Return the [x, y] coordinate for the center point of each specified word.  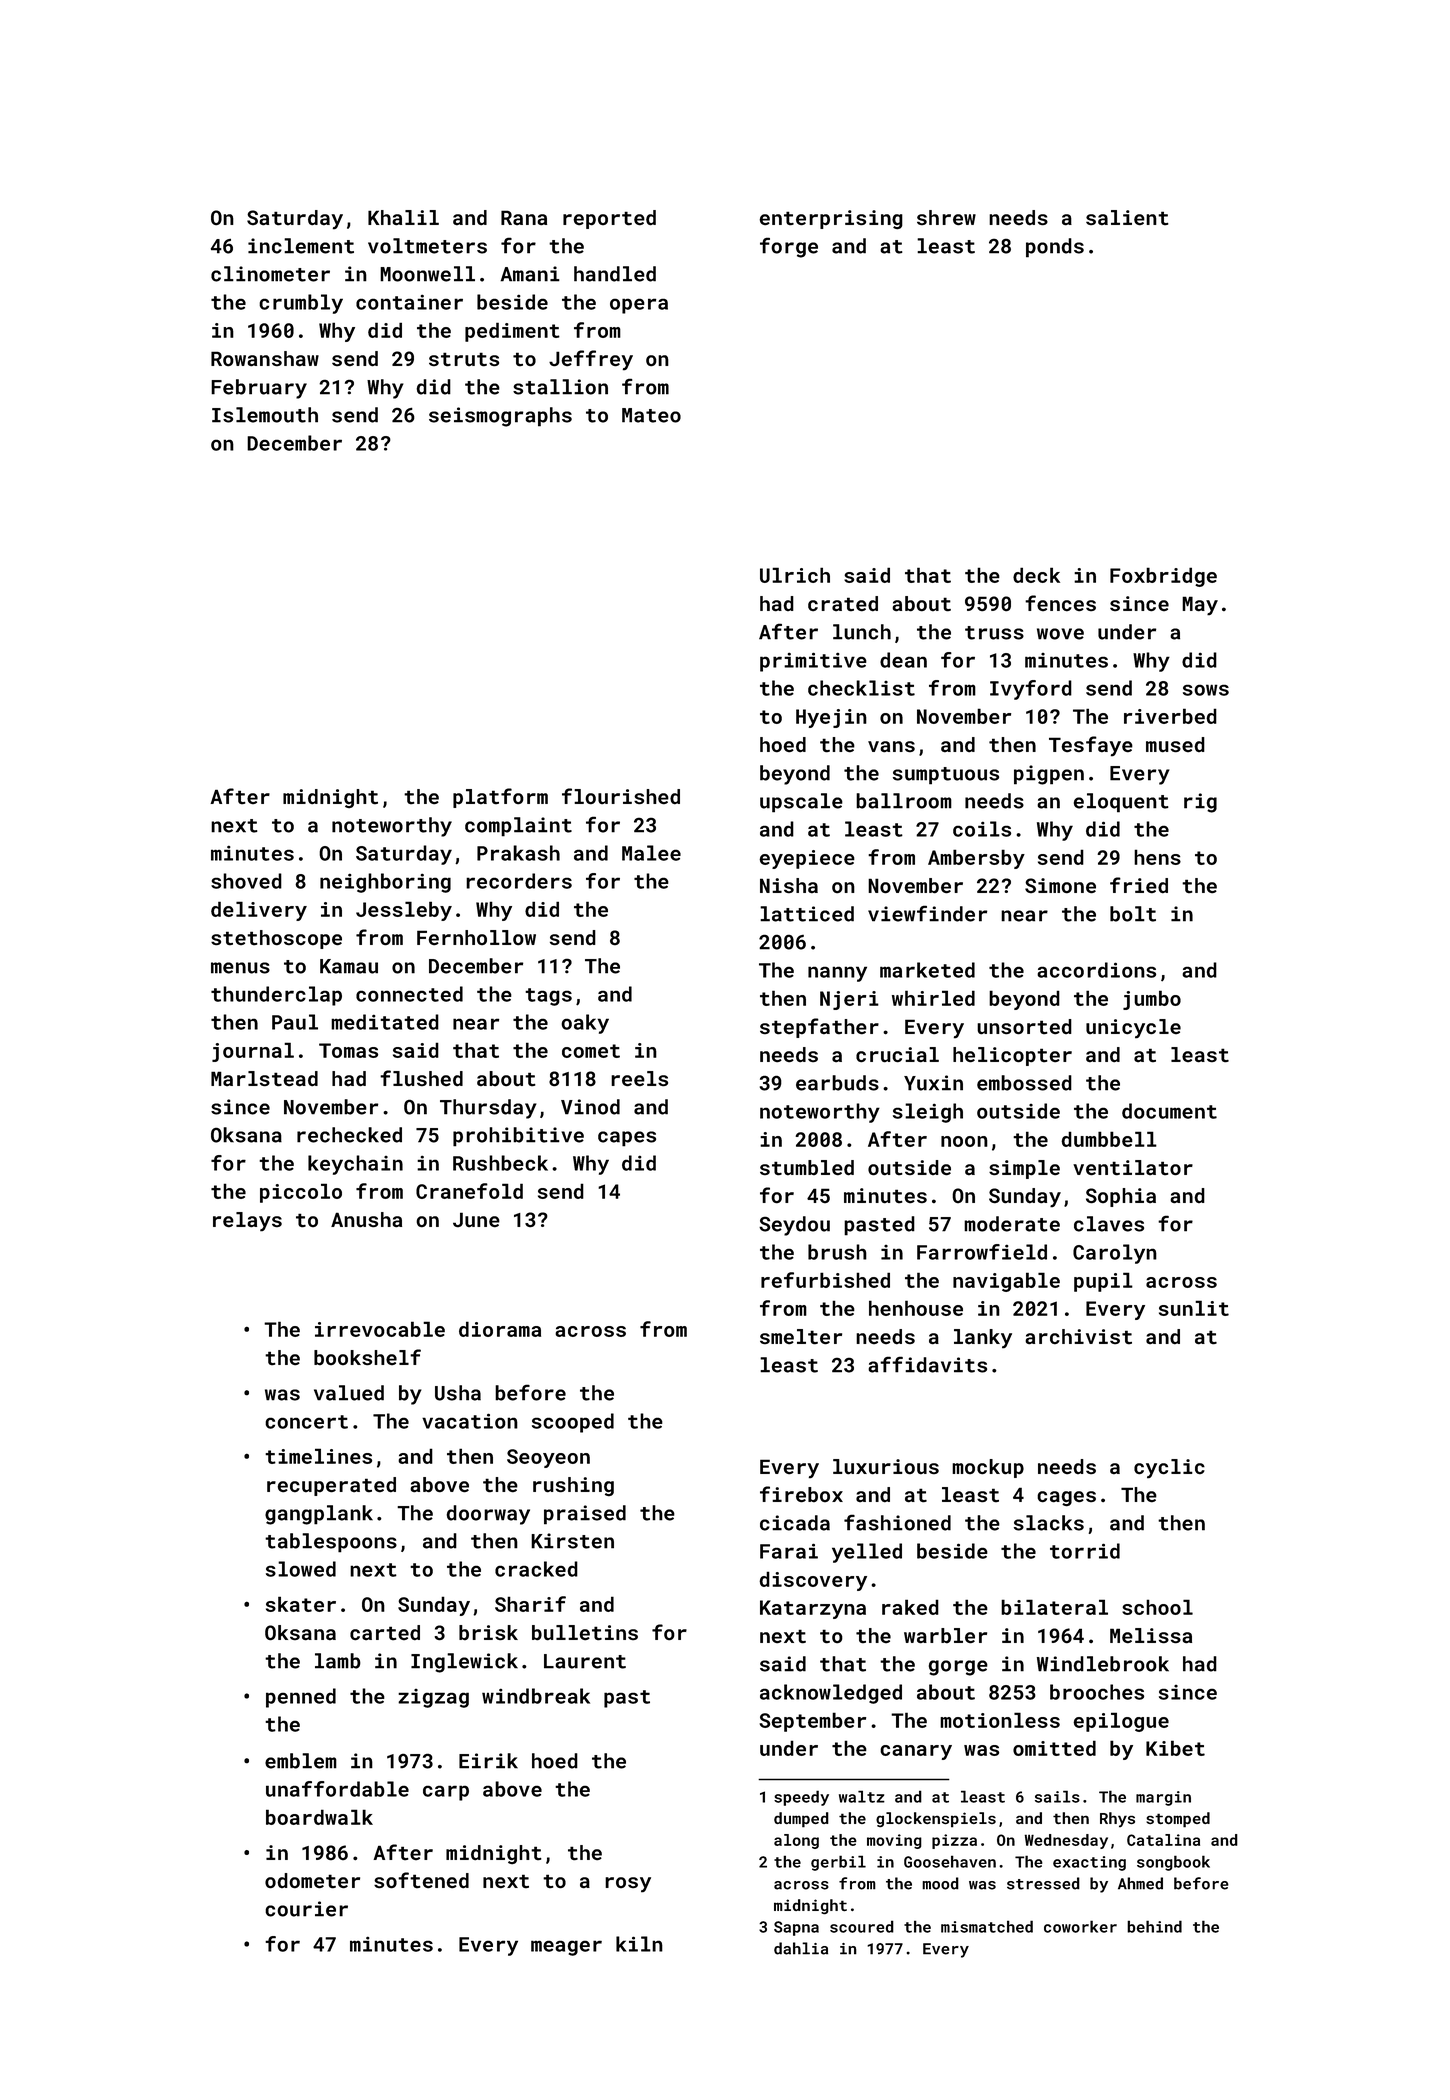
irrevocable [380, 1329]
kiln [639, 1944]
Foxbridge [1163, 577]
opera [639, 306]
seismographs [500, 417]
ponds [1055, 248]
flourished [621, 796]
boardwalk [319, 1817]
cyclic [1169, 1469]
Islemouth [265, 415]
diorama [500, 1329]
